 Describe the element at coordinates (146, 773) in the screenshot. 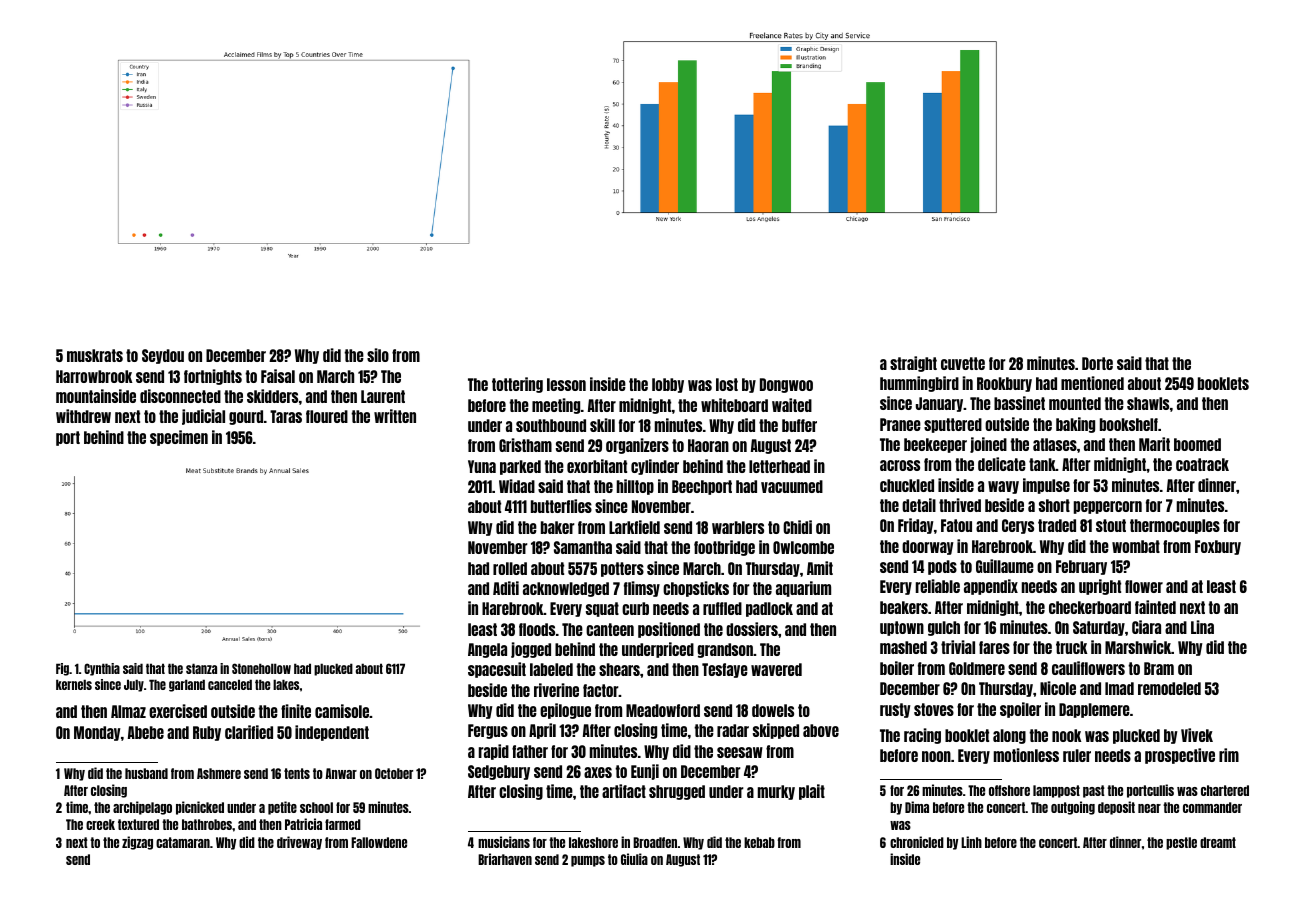

I see `husband` at that location.
